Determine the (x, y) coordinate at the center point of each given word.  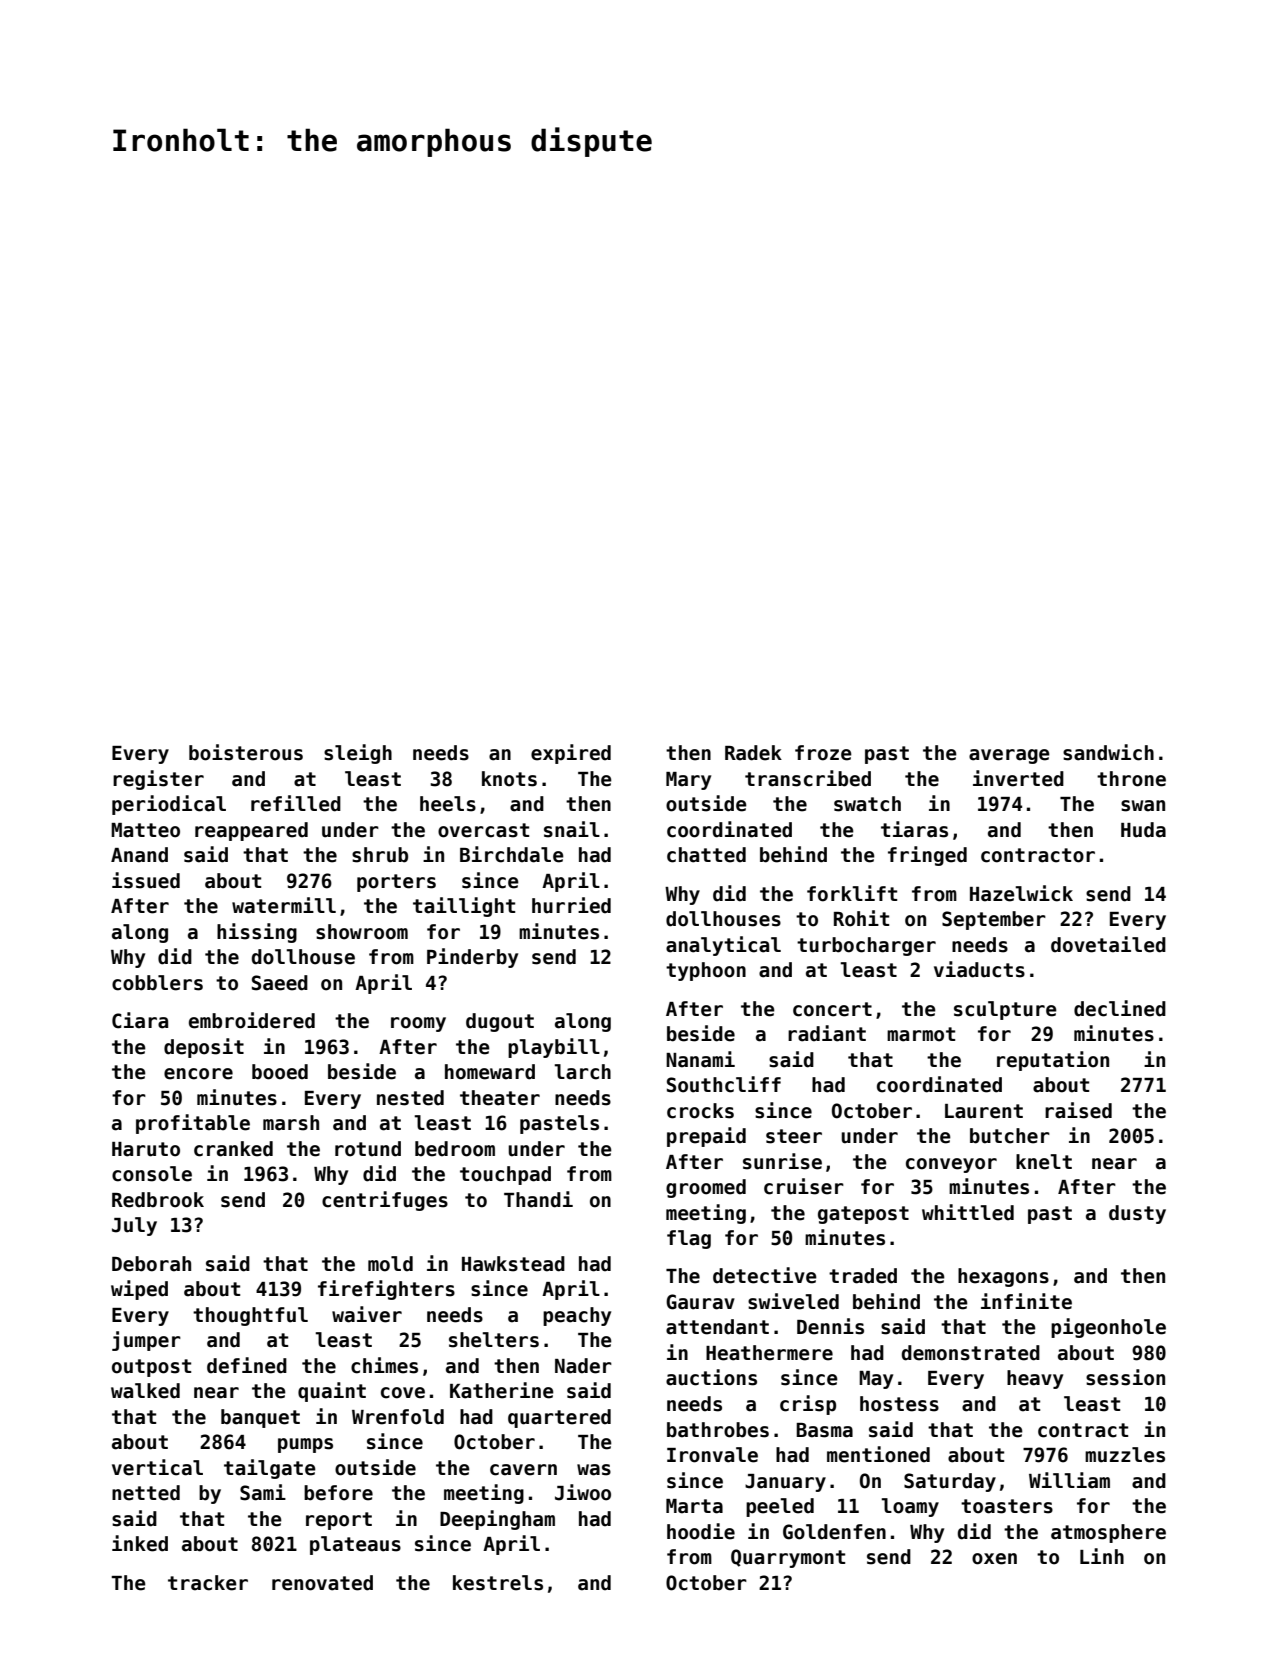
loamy (910, 1507)
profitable (193, 1124)
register (158, 780)
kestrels (498, 1583)
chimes (384, 1365)
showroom (362, 932)
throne (1131, 779)
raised (1078, 1110)
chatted (706, 855)
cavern (523, 1470)
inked (140, 1543)
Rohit (861, 918)
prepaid (706, 1137)
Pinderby (472, 958)
